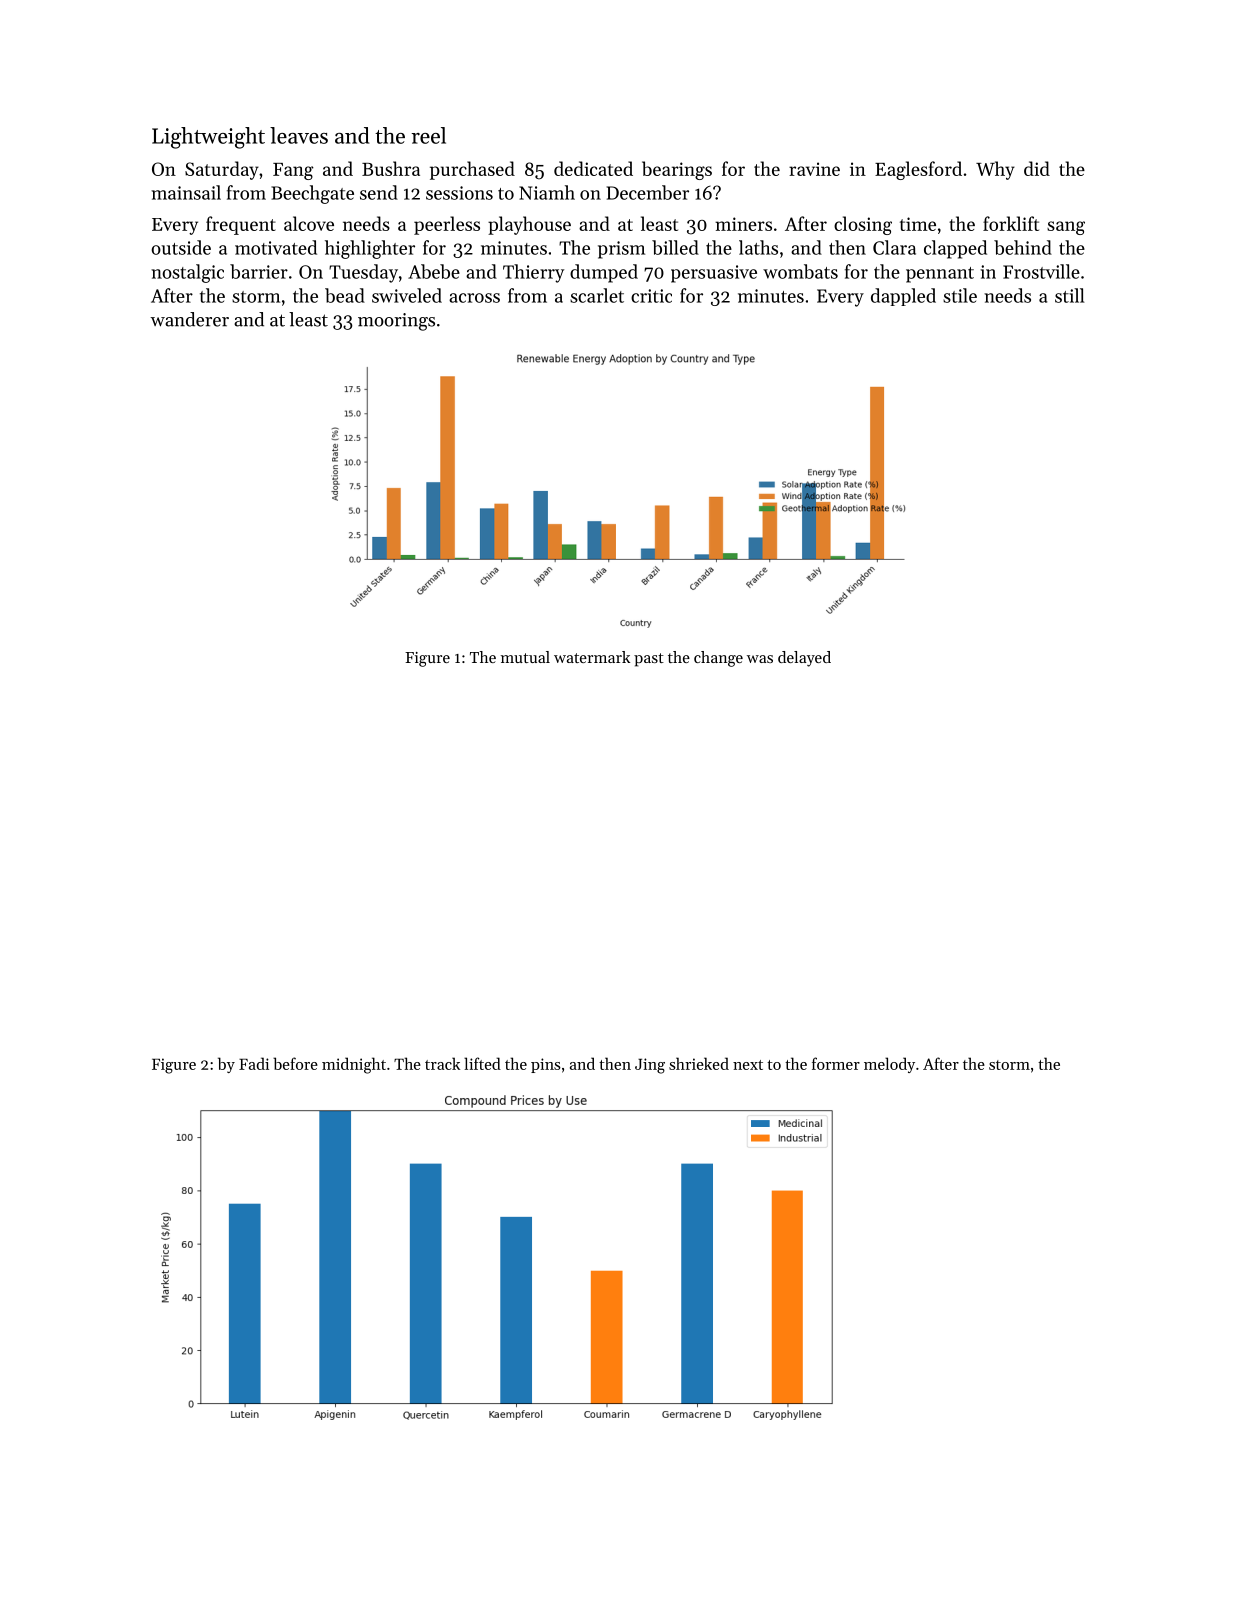 The image size is (1236, 1600). What do you see at coordinates (295, 1063) in the screenshot?
I see `before` at bounding box center [295, 1063].
